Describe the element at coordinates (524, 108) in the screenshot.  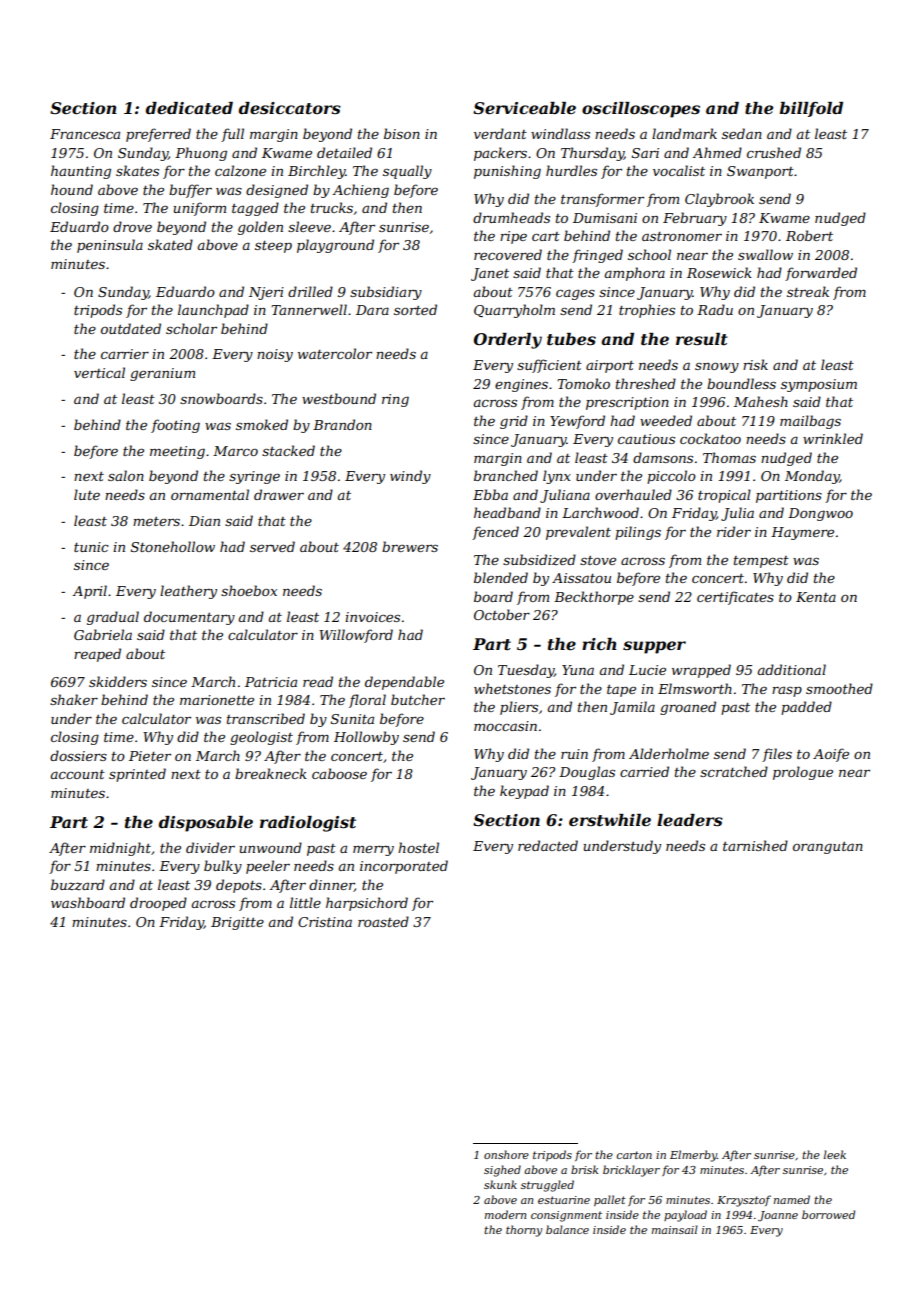
I see `Serviceable` at that location.
